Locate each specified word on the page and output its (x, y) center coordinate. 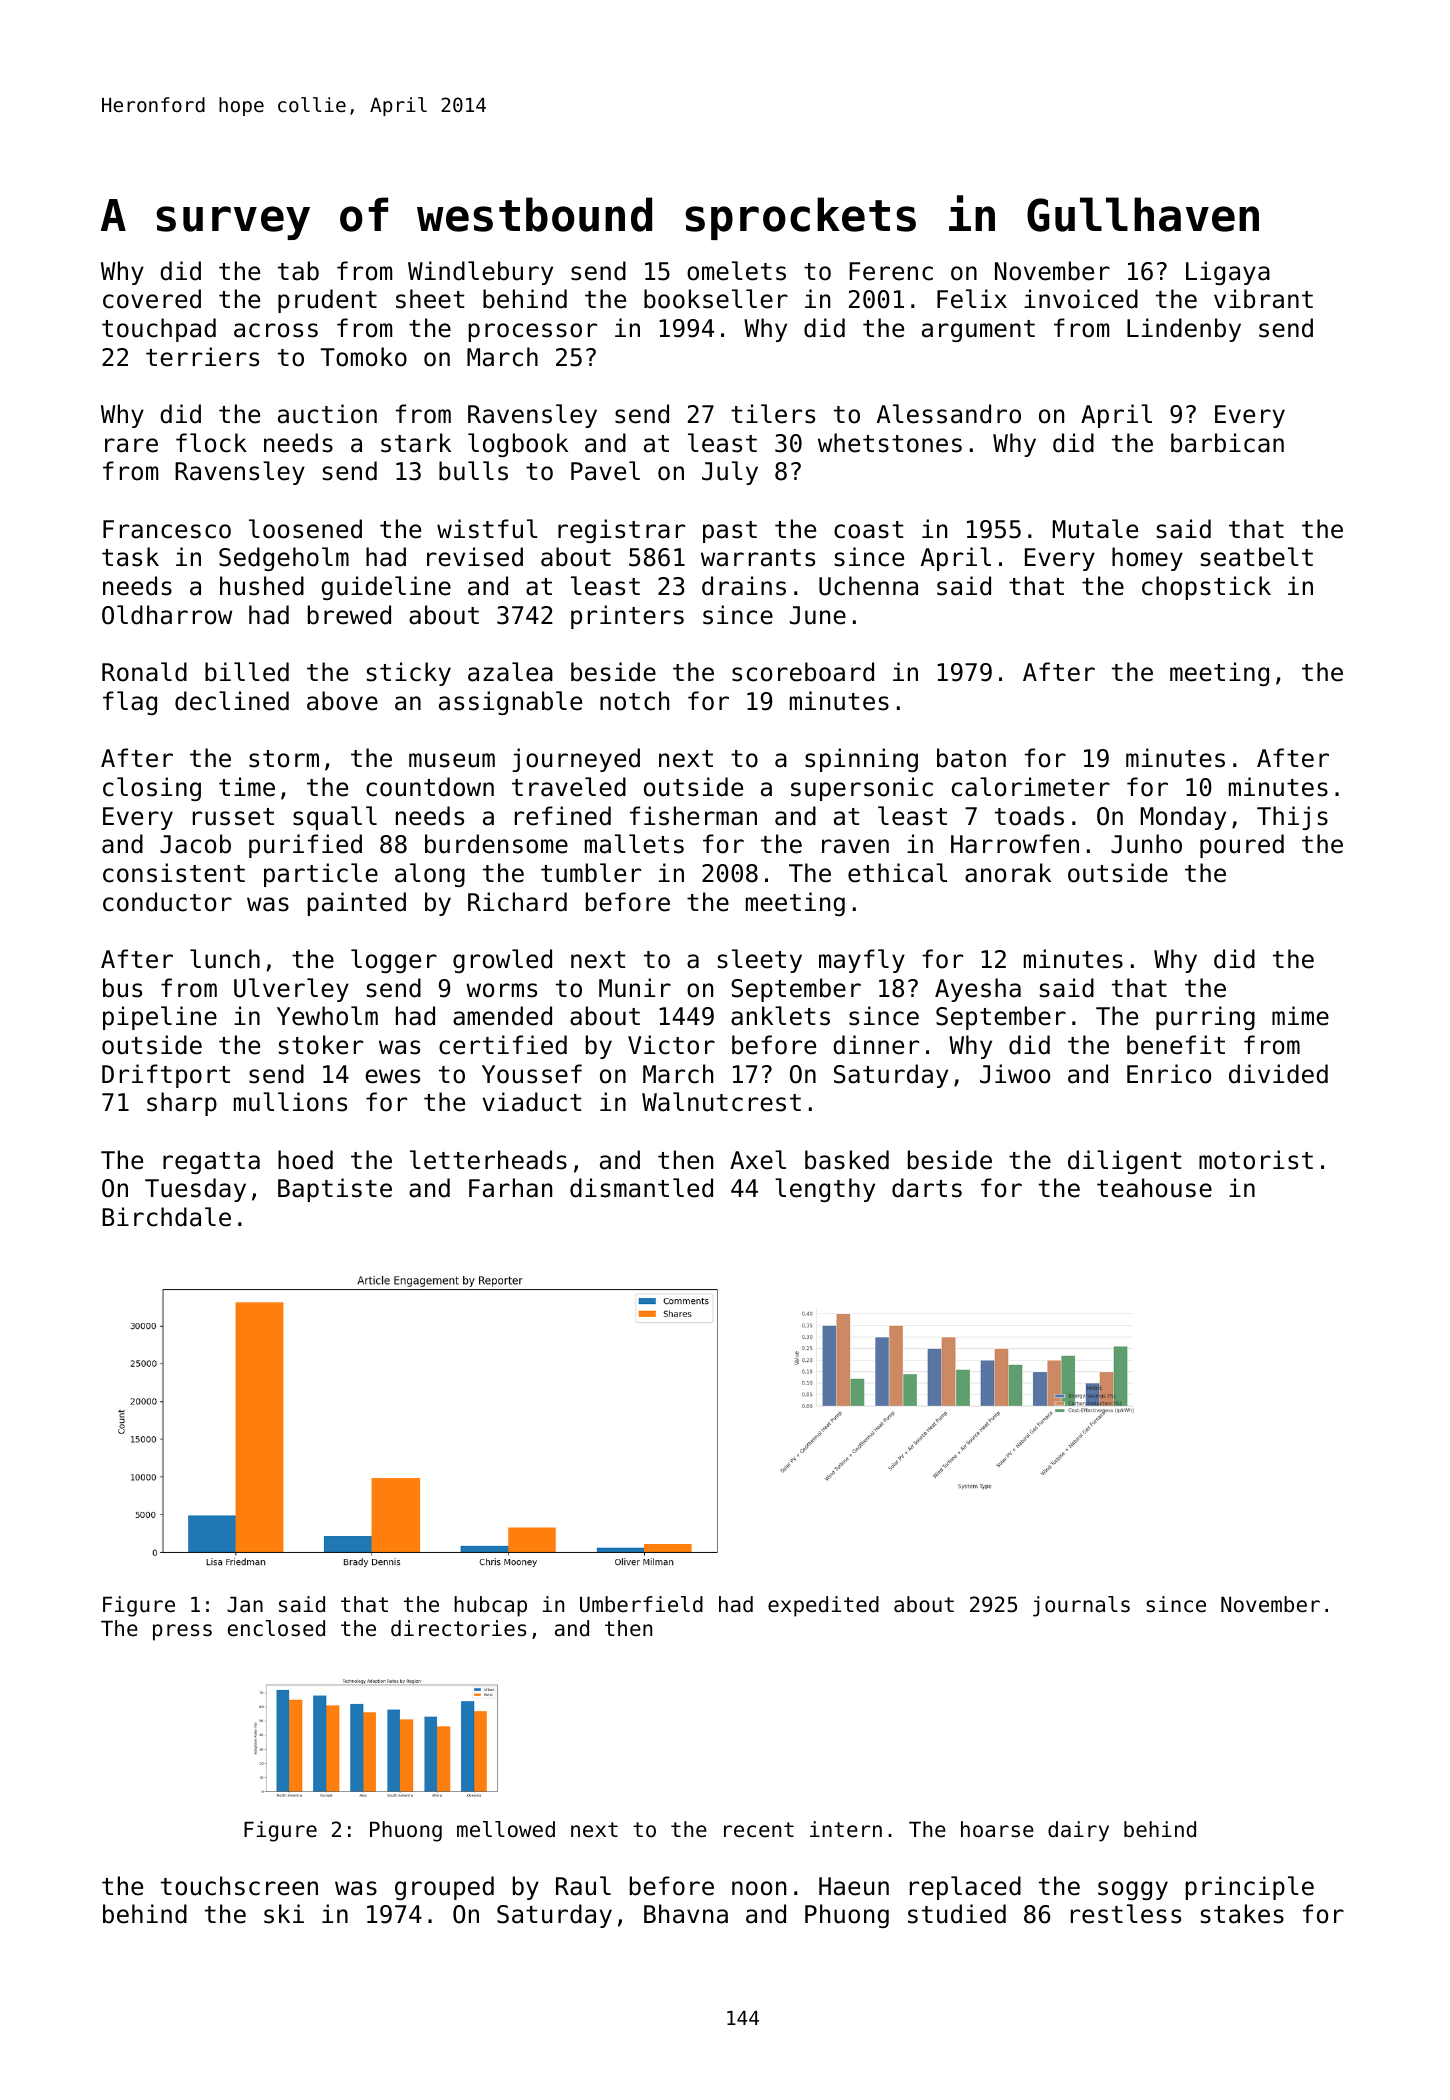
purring (1205, 1018)
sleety (760, 961)
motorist (1256, 1160)
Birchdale (166, 1217)
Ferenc (891, 271)
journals (1081, 1606)
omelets (736, 271)
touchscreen (239, 1886)
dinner (876, 1045)
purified (305, 846)
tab (298, 271)
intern (846, 1829)
